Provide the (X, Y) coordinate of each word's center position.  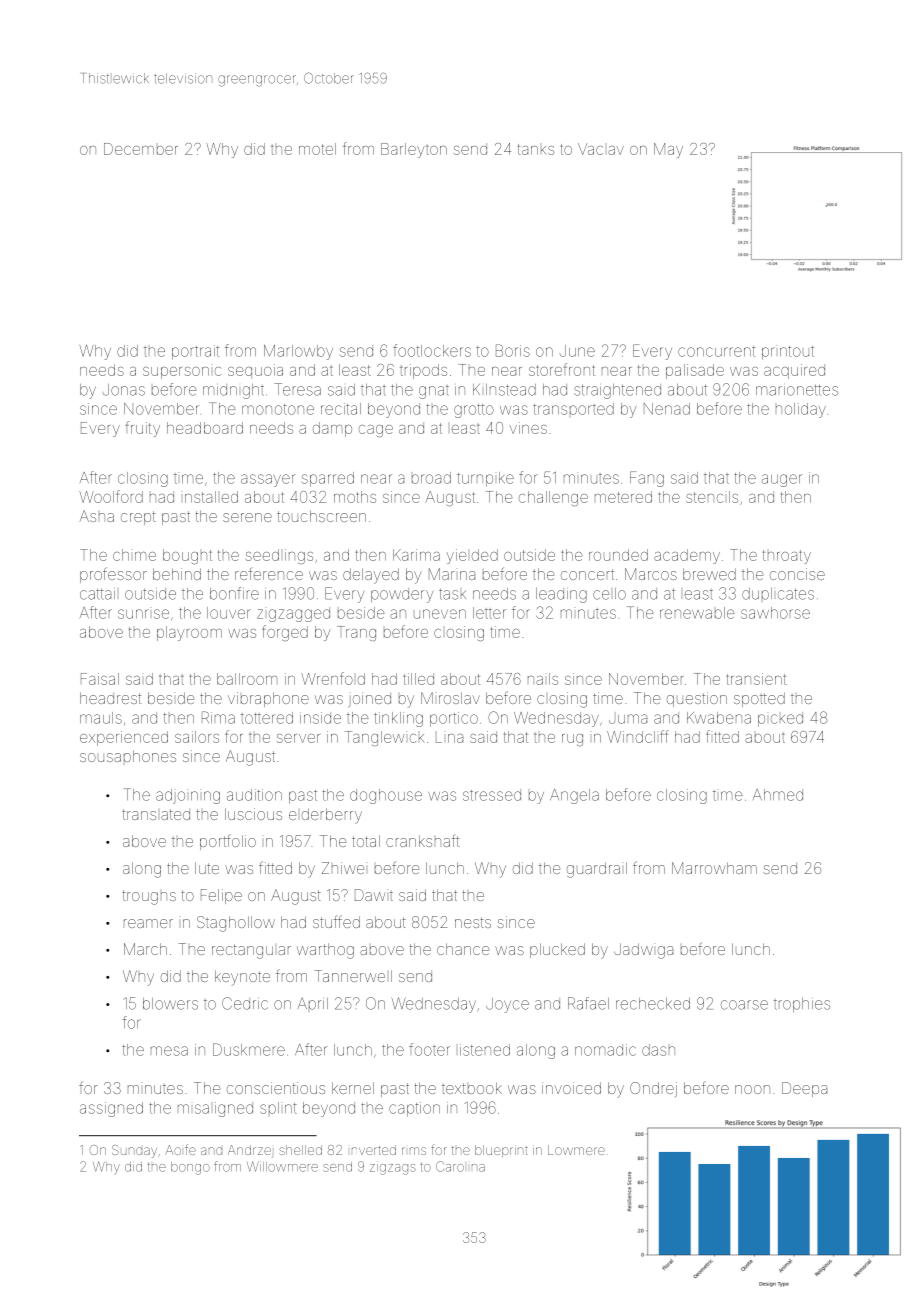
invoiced (571, 1088)
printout (788, 353)
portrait (195, 352)
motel (317, 149)
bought (187, 556)
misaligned (215, 1109)
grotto (474, 411)
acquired (794, 371)
